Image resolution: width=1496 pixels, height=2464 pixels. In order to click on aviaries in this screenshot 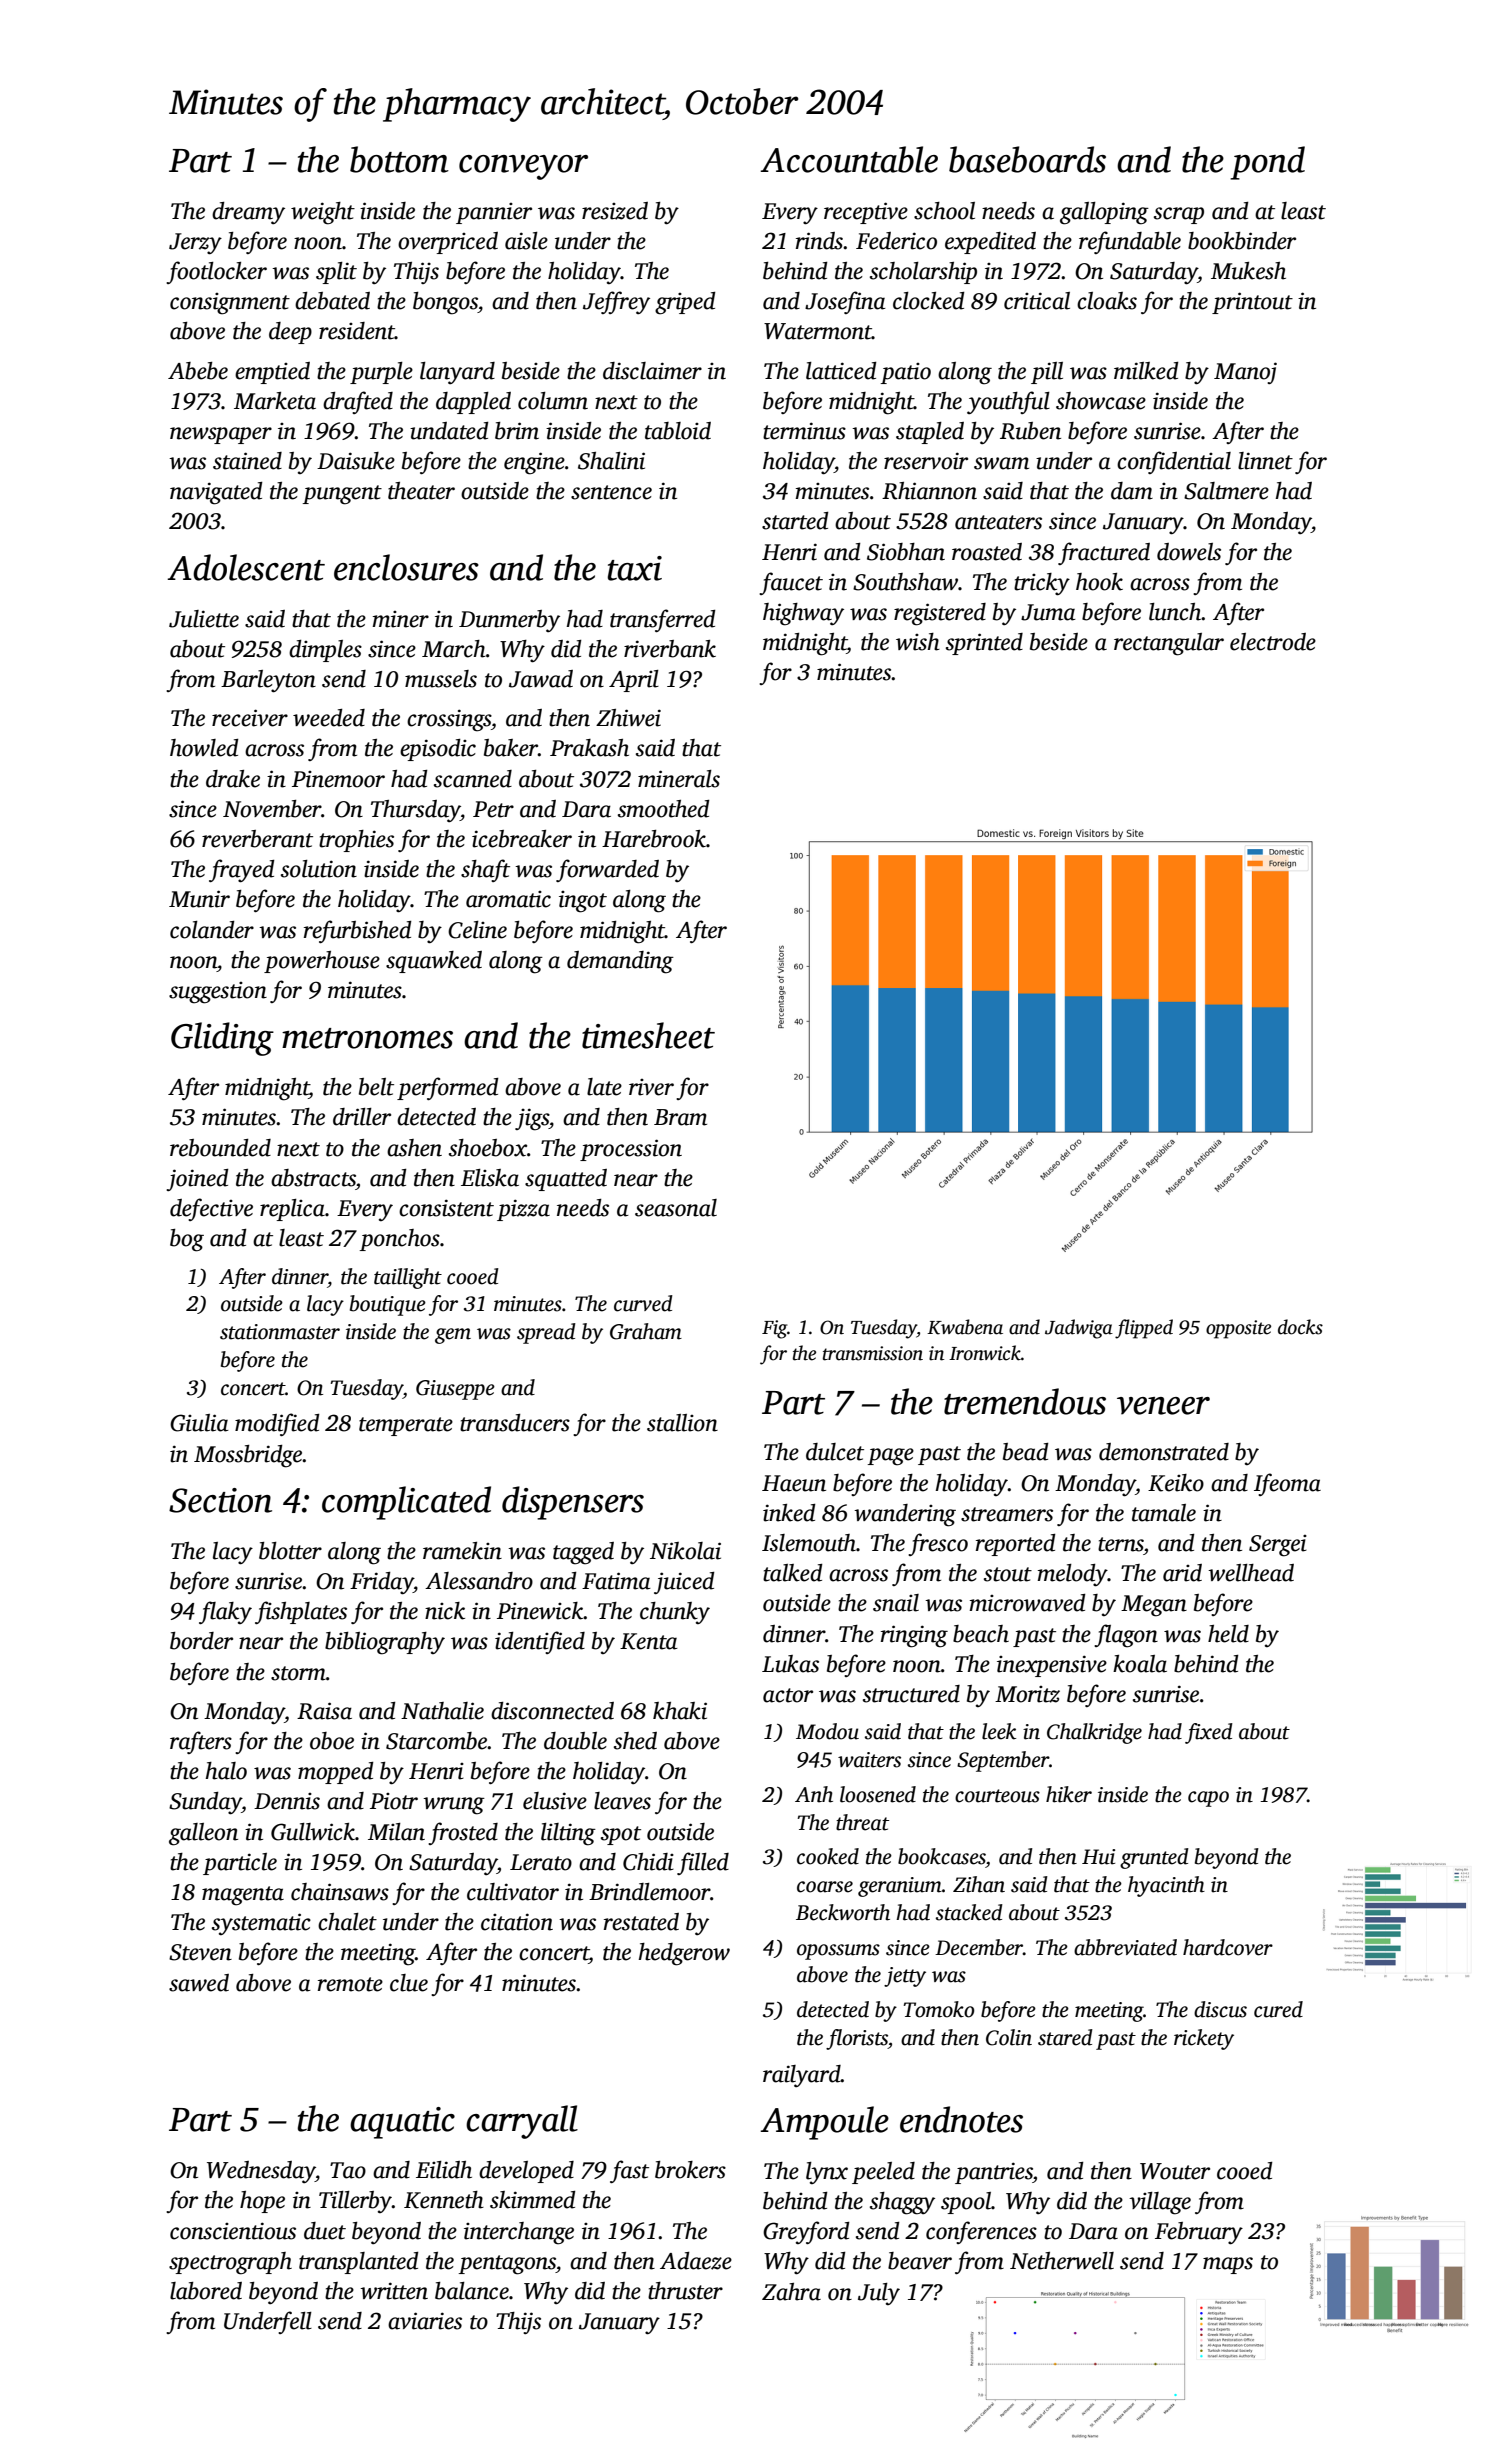, I will do `click(425, 2321)`.
